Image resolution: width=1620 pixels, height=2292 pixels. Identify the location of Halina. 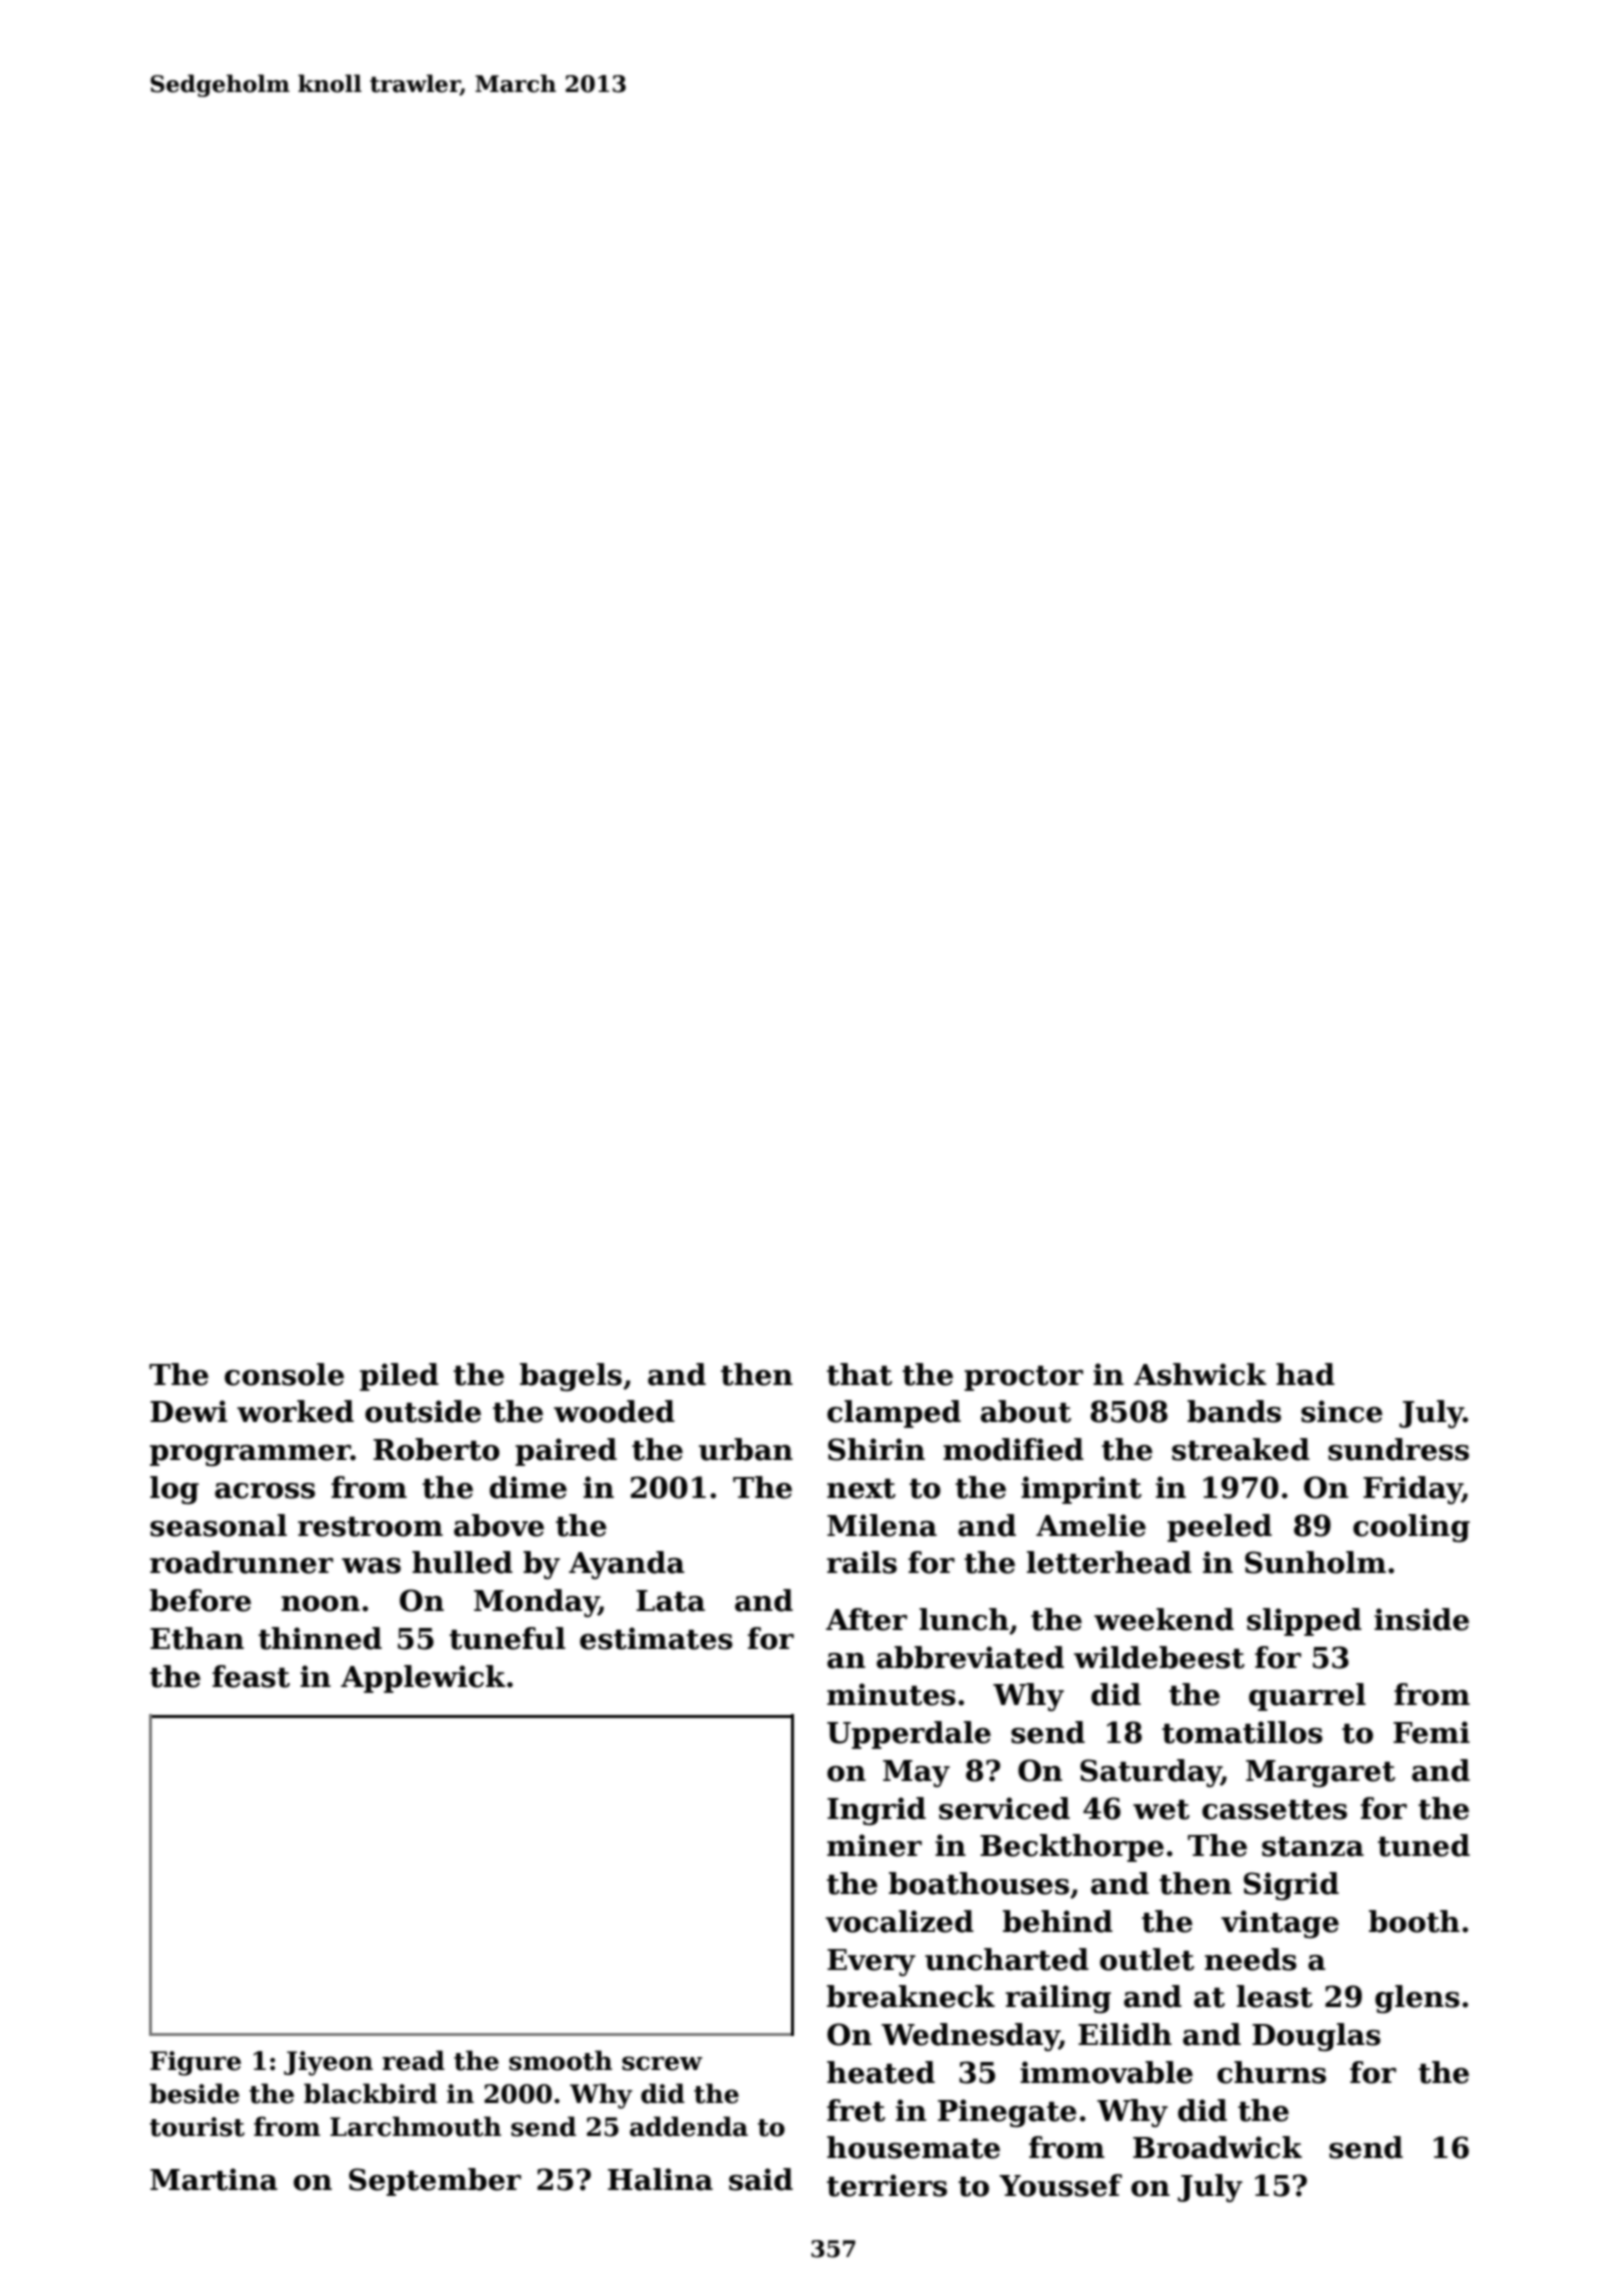
(660, 2179).
